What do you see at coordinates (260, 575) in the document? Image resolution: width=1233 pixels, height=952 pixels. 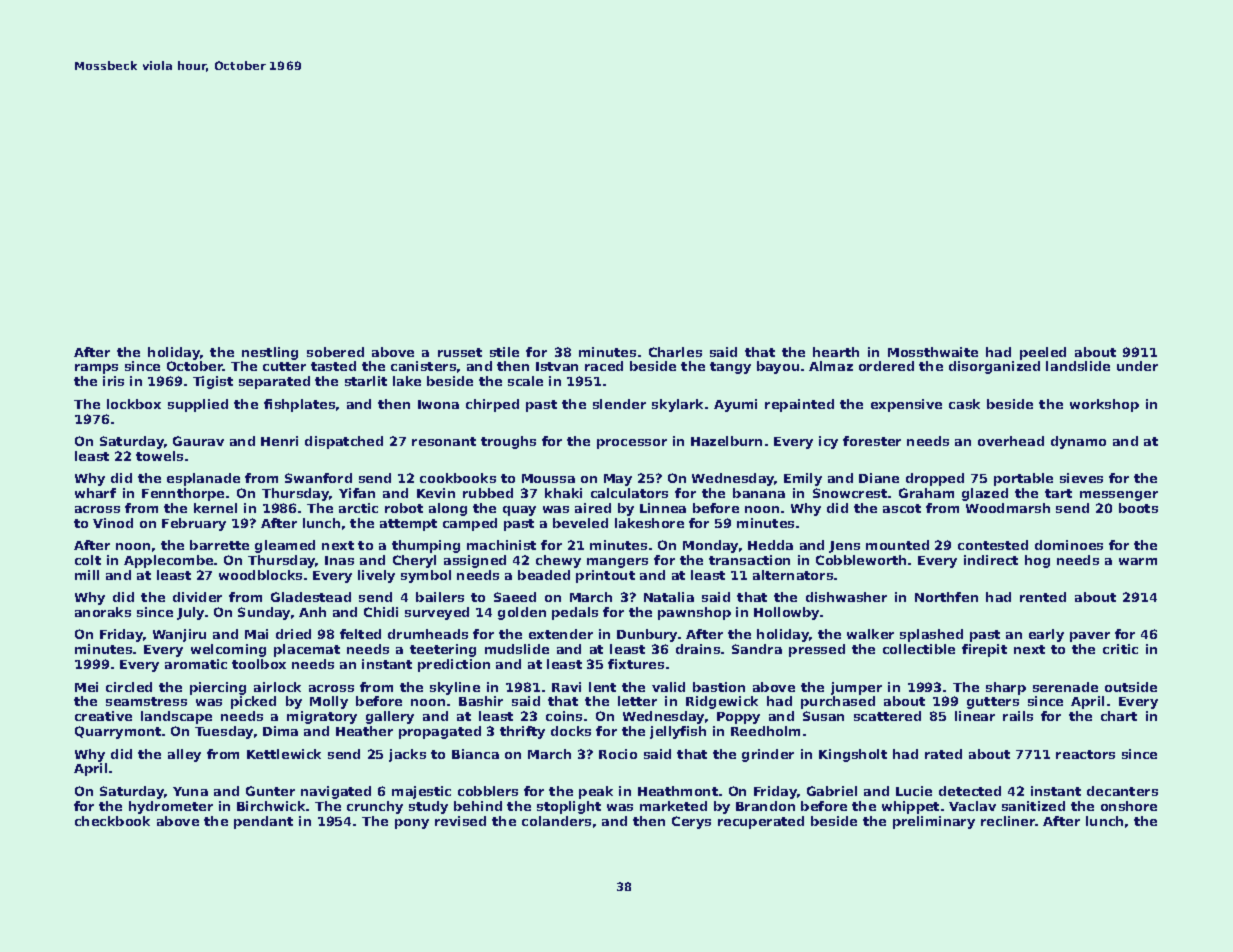 I see `woodblocks` at bounding box center [260, 575].
